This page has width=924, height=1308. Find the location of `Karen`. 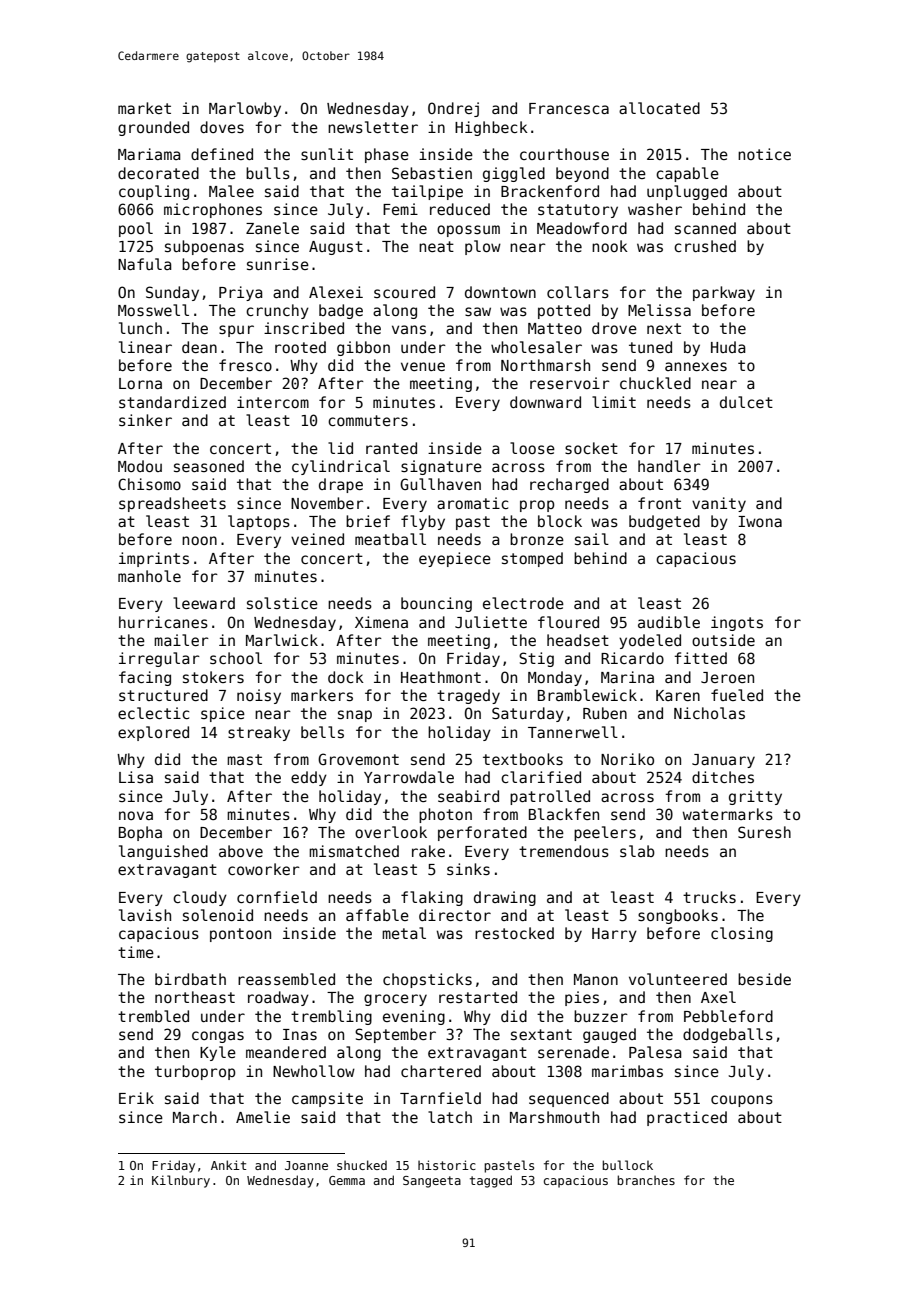

Karen is located at coordinates (678, 695).
